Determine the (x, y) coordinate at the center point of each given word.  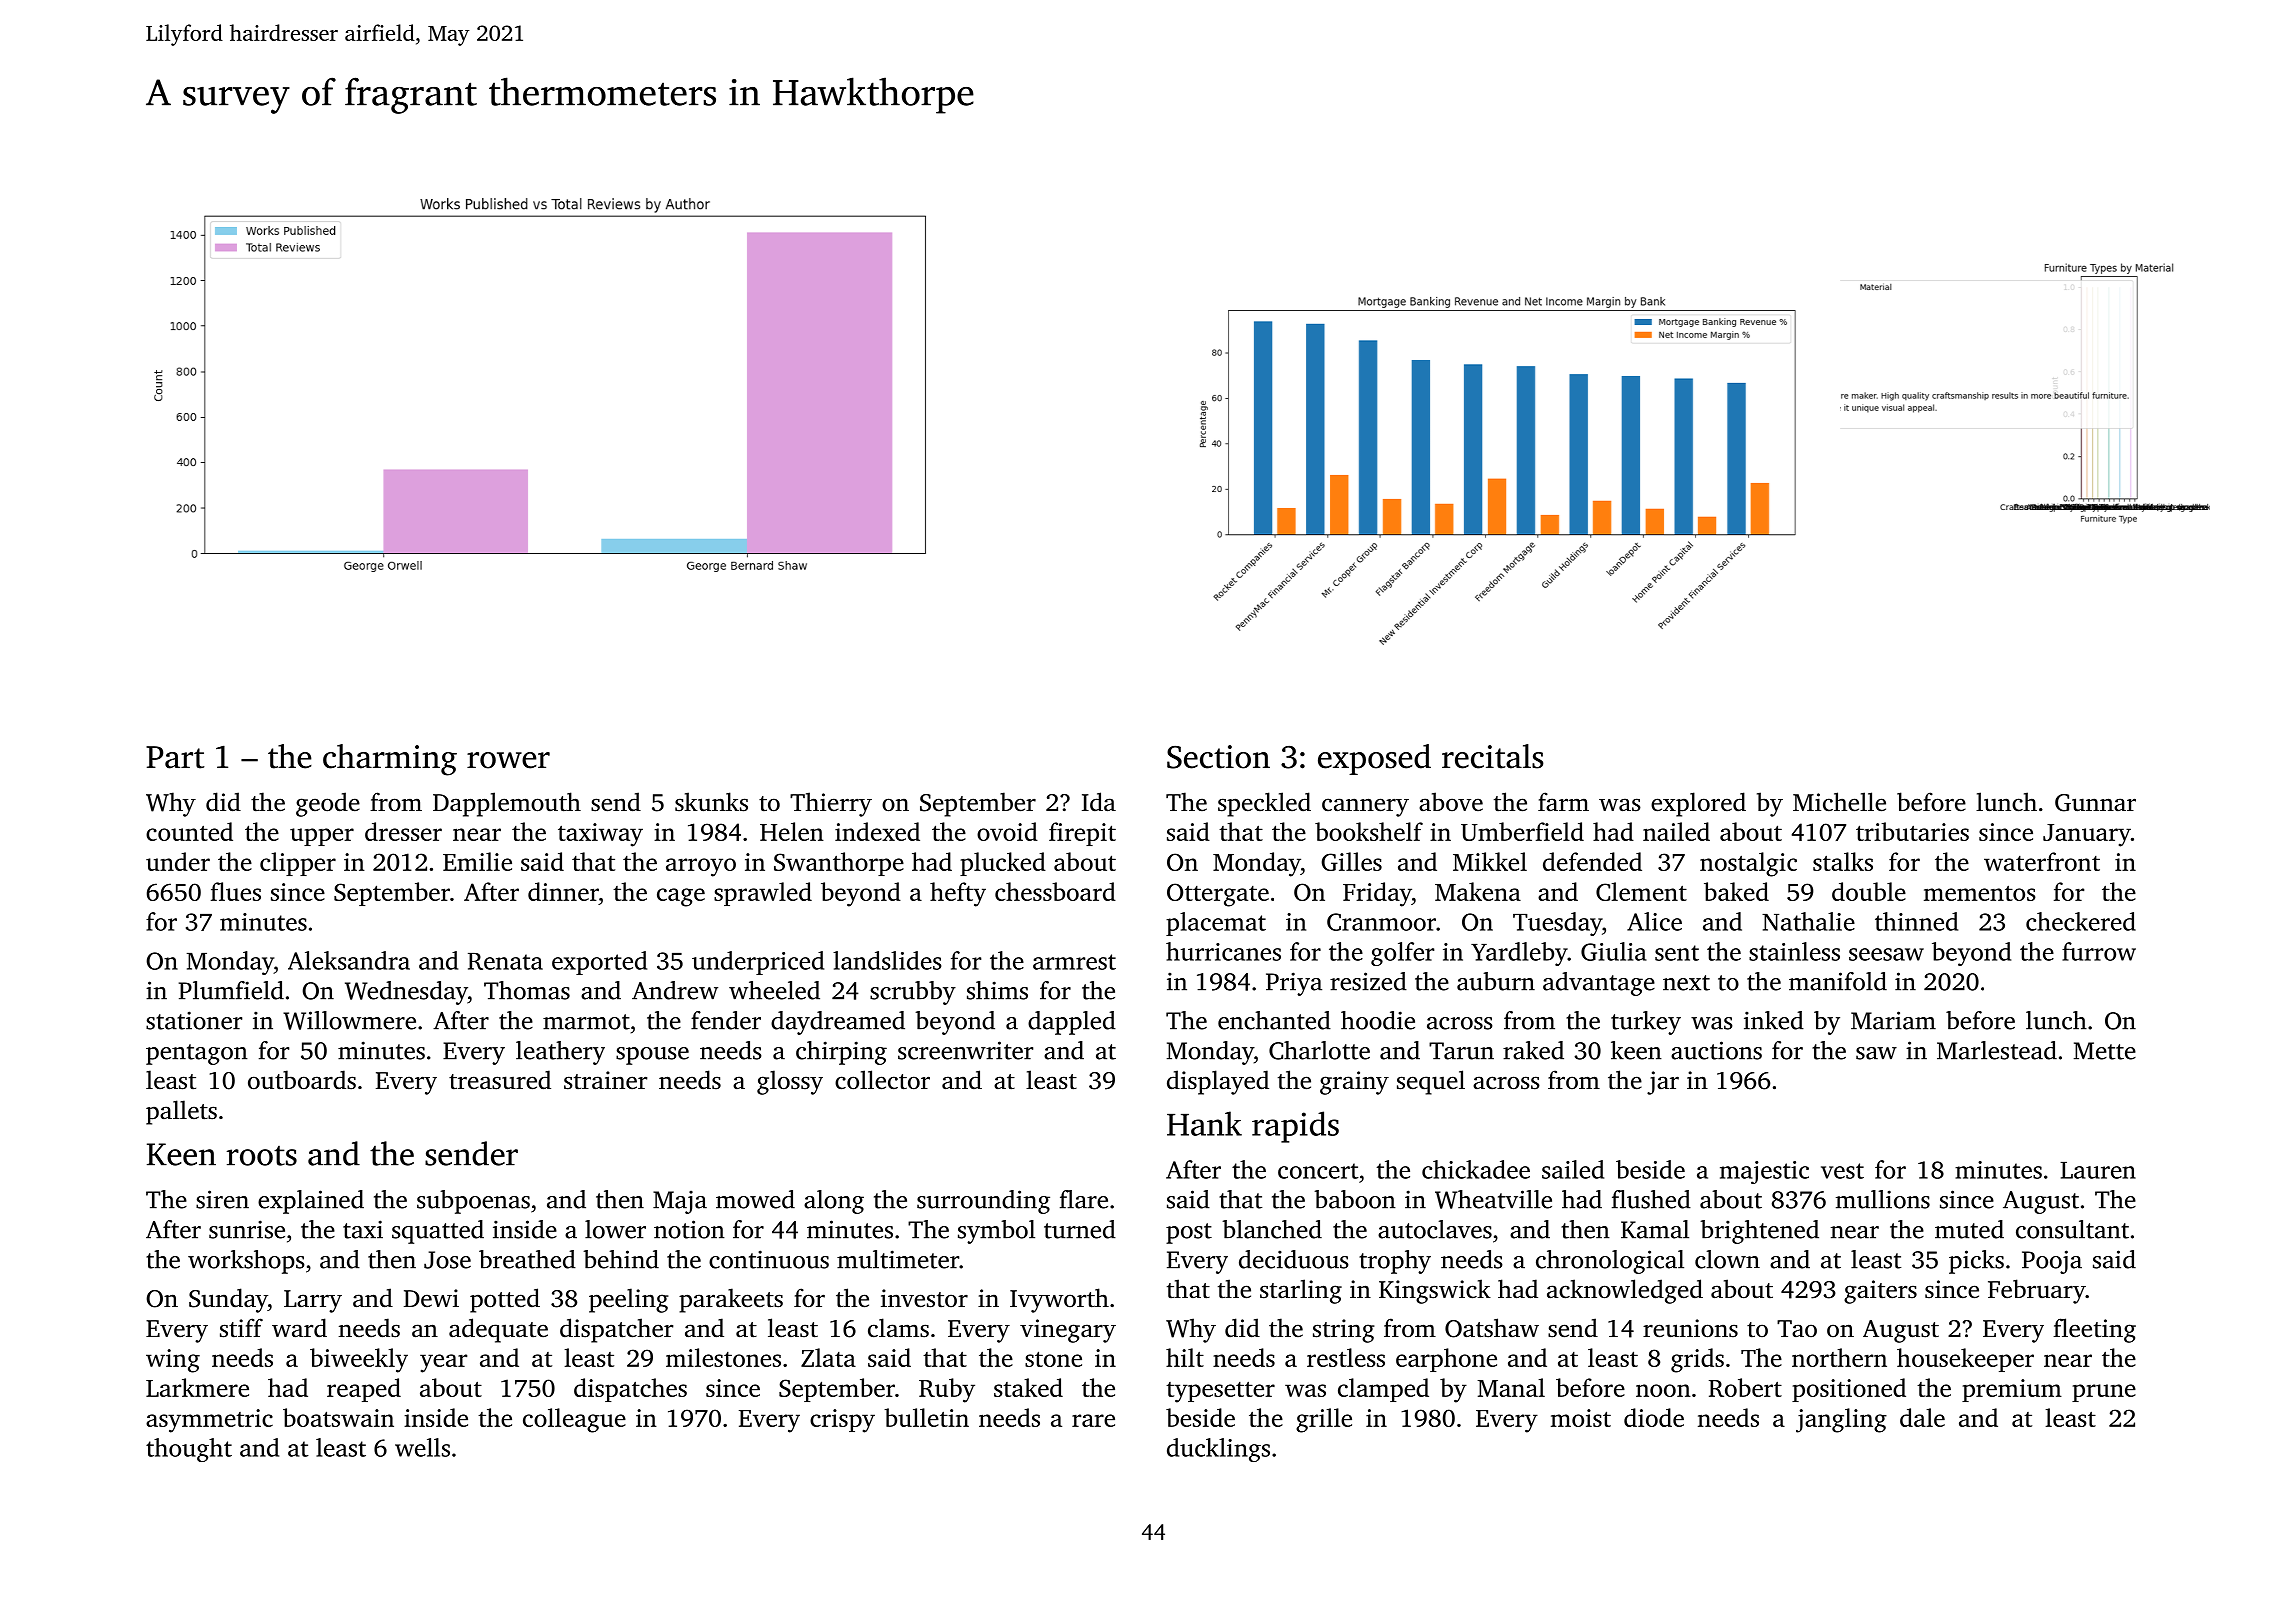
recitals (1493, 756)
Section (1218, 757)
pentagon (197, 1054)
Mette (2105, 1051)
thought (189, 1450)
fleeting (2094, 1330)
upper (322, 837)
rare (1093, 1420)
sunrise (247, 1229)
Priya (1294, 984)
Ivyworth (1059, 1300)
